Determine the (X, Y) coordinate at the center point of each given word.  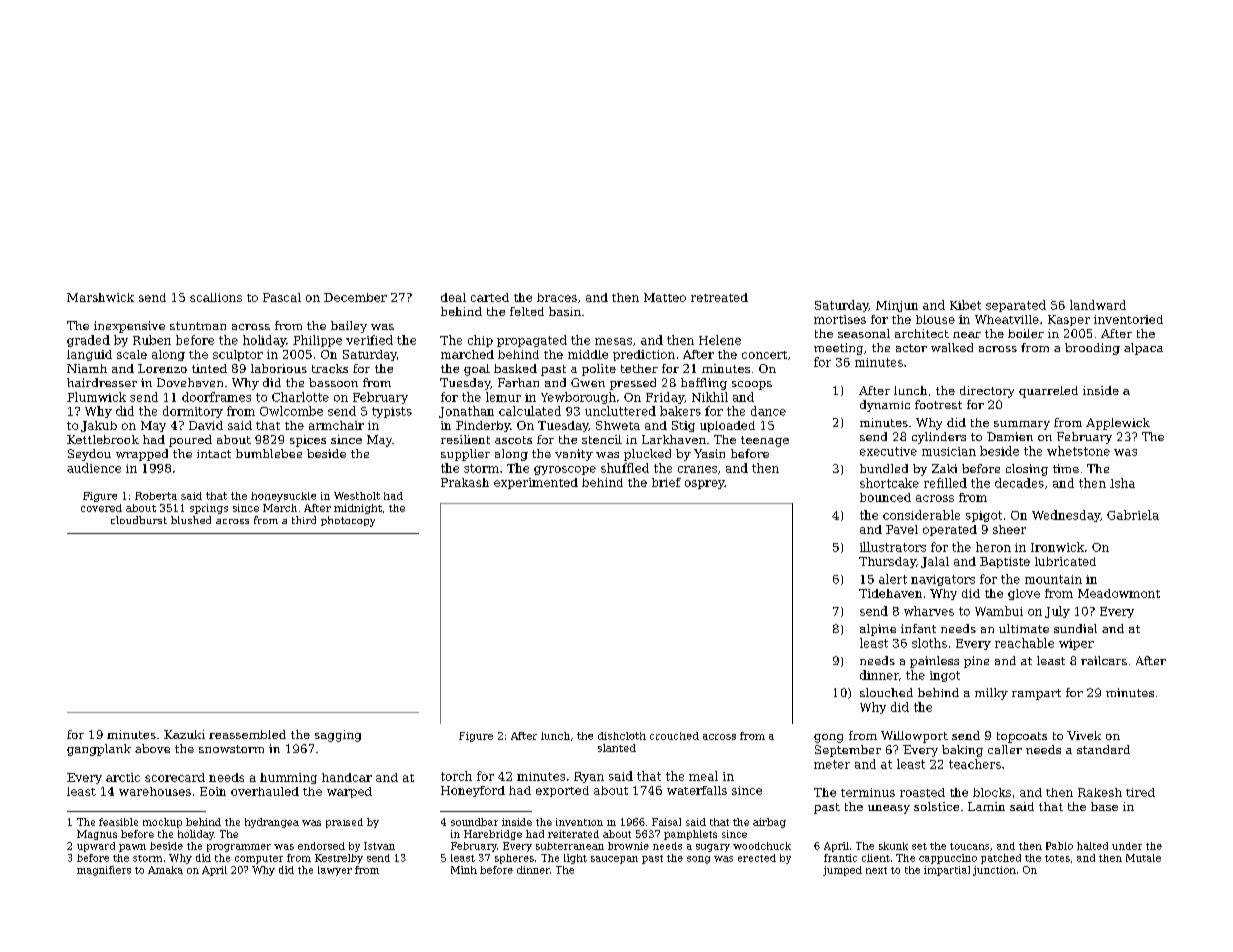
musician (949, 451)
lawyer (335, 871)
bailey (349, 327)
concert (764, 355)
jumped (842, 871)
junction (994, 871)
